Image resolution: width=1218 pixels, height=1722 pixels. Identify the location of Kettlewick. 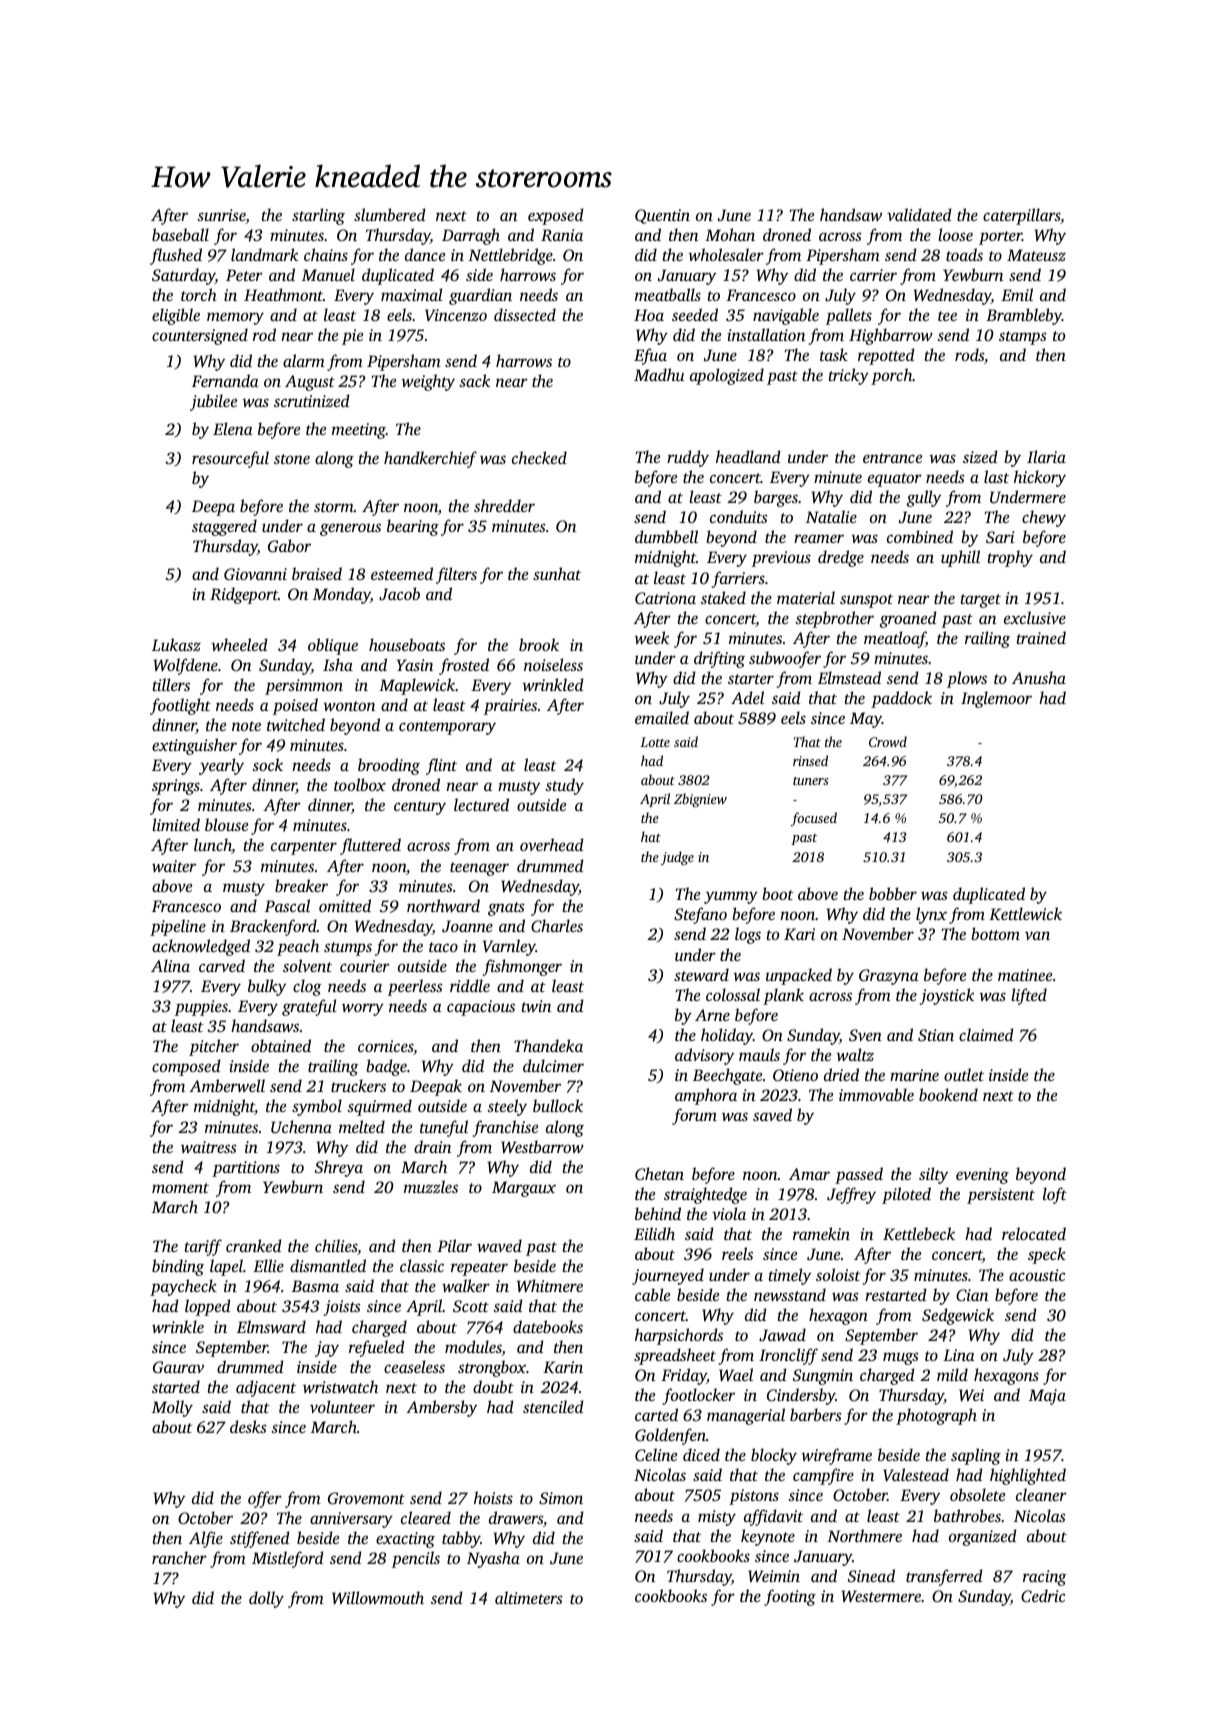
(1025, 914).
